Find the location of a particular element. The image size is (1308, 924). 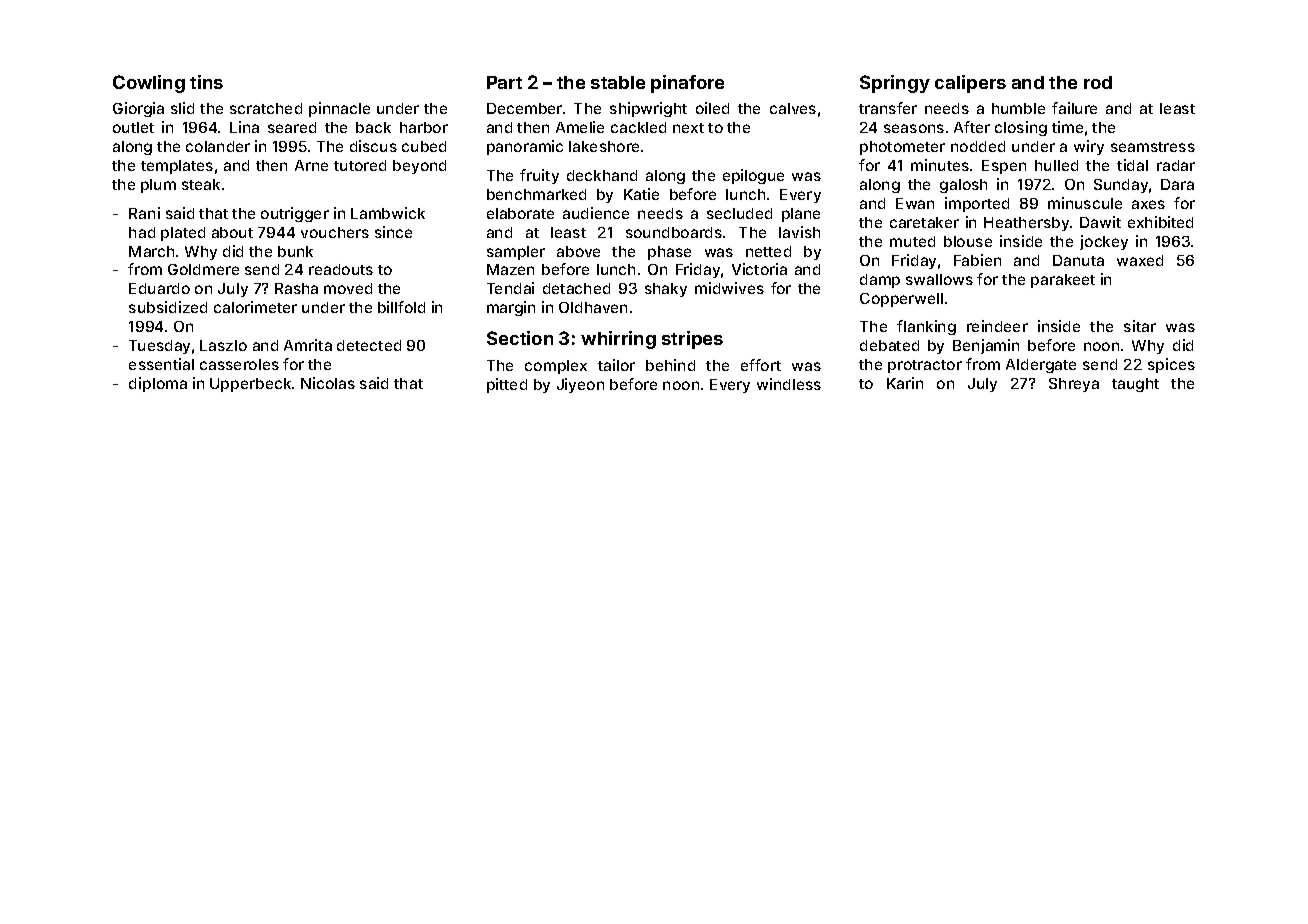

tutored is located at coordinates (360, 165).
